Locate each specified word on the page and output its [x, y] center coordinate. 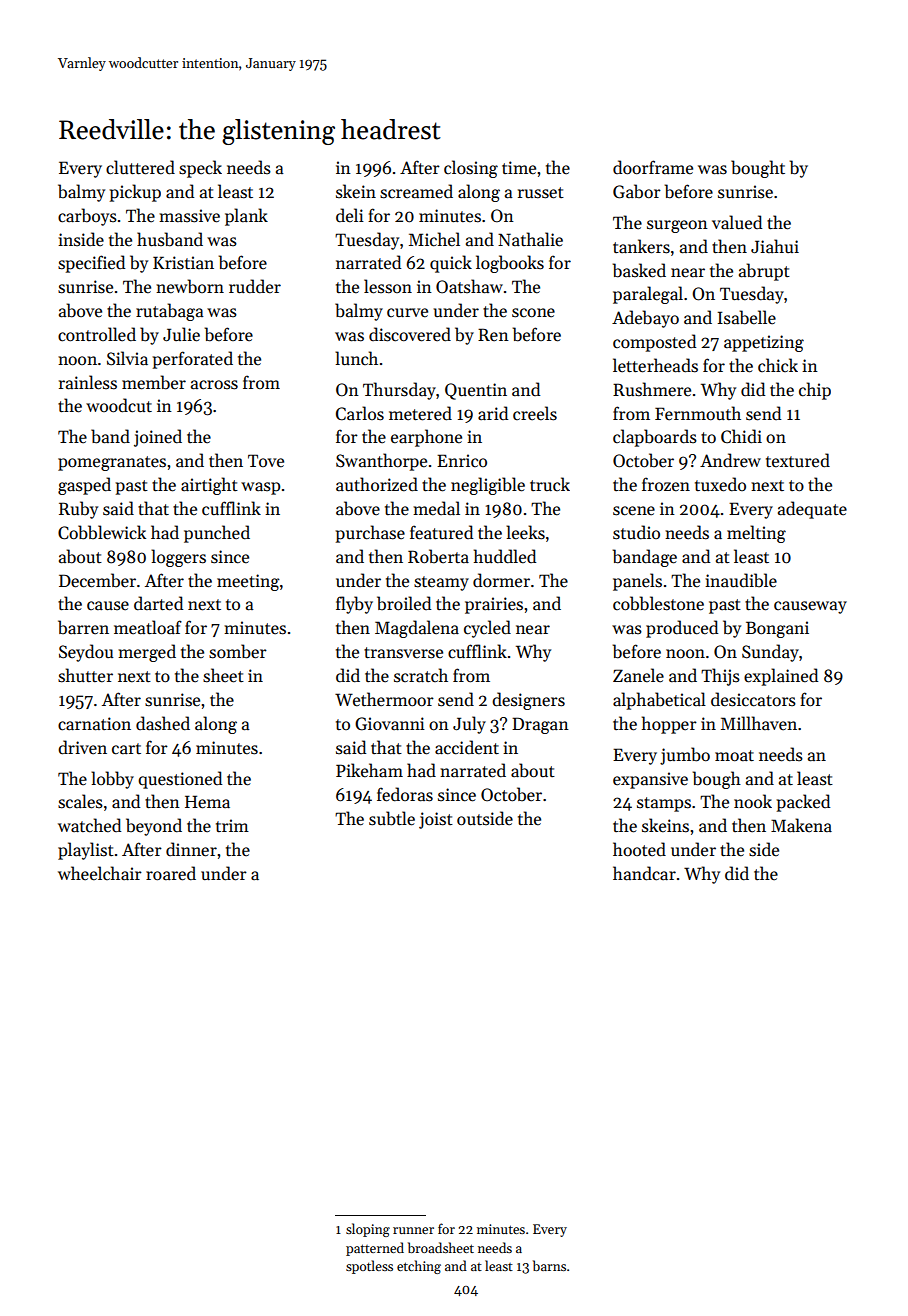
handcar [644, 873]
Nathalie [530, 239]
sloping [368, 1230]
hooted [639, 849]
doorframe [653, 167]
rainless [88, 382]
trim [232, 825]
